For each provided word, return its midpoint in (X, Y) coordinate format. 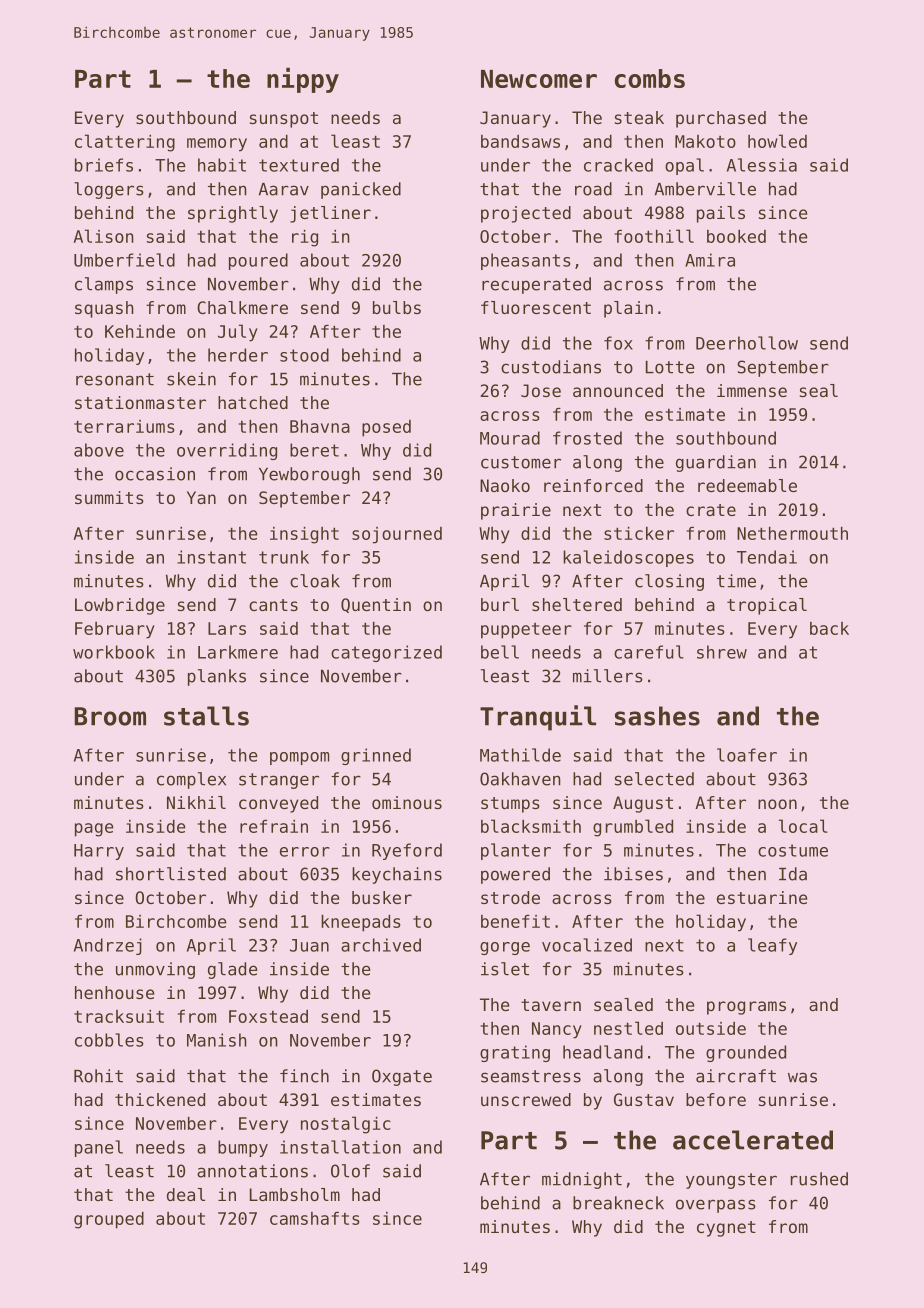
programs (746, 1008)
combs (650, 78)
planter (516, 851)
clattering (125, 143)
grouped (109, 1220)
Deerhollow (747, 343)
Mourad (510, 438)
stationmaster (140, 402)
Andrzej (108, 946)
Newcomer (539, 79)
